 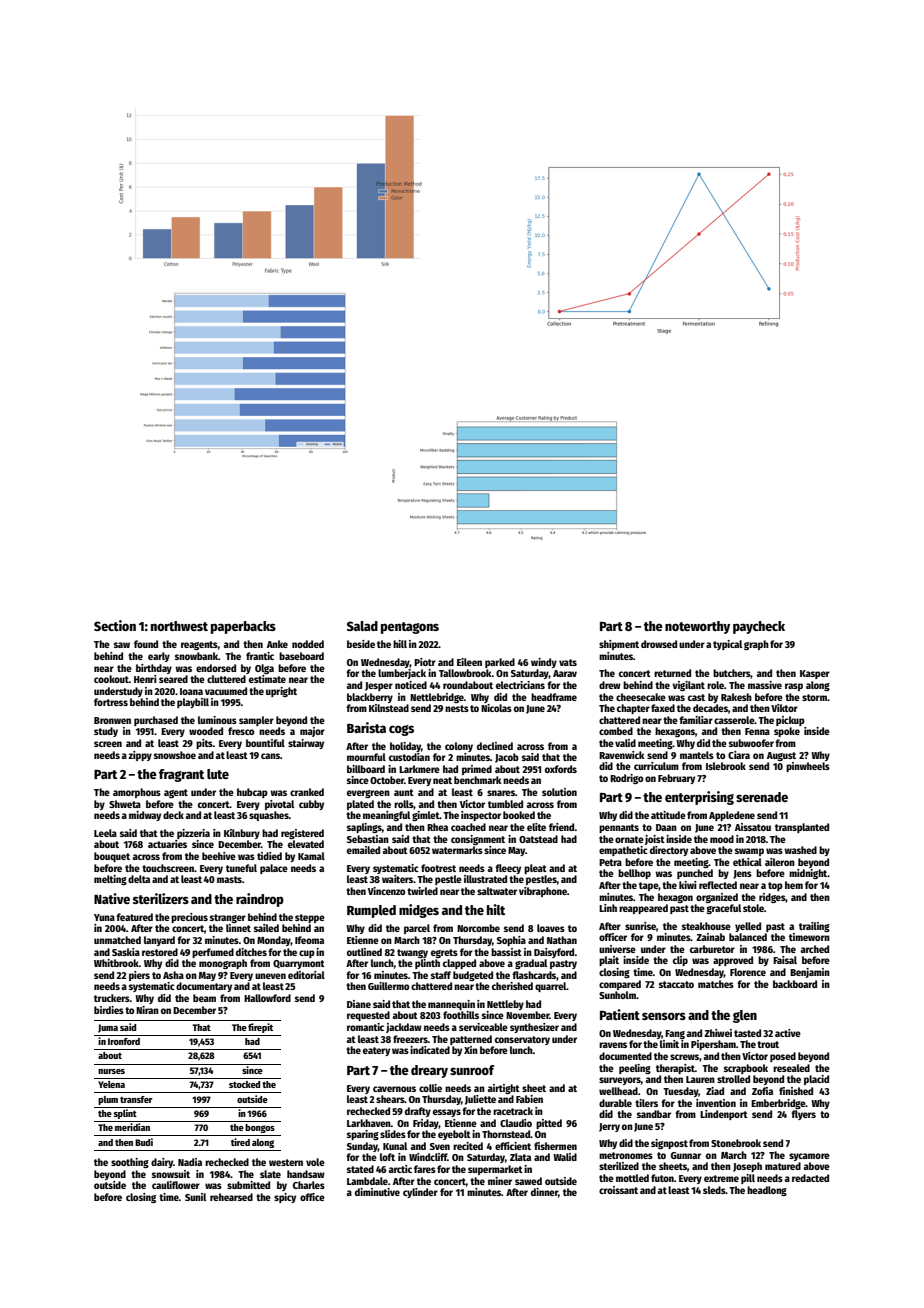 What do you see at coordinates (112, 998) in the document?
I see `truckers` at bounding box center [112, 998].
